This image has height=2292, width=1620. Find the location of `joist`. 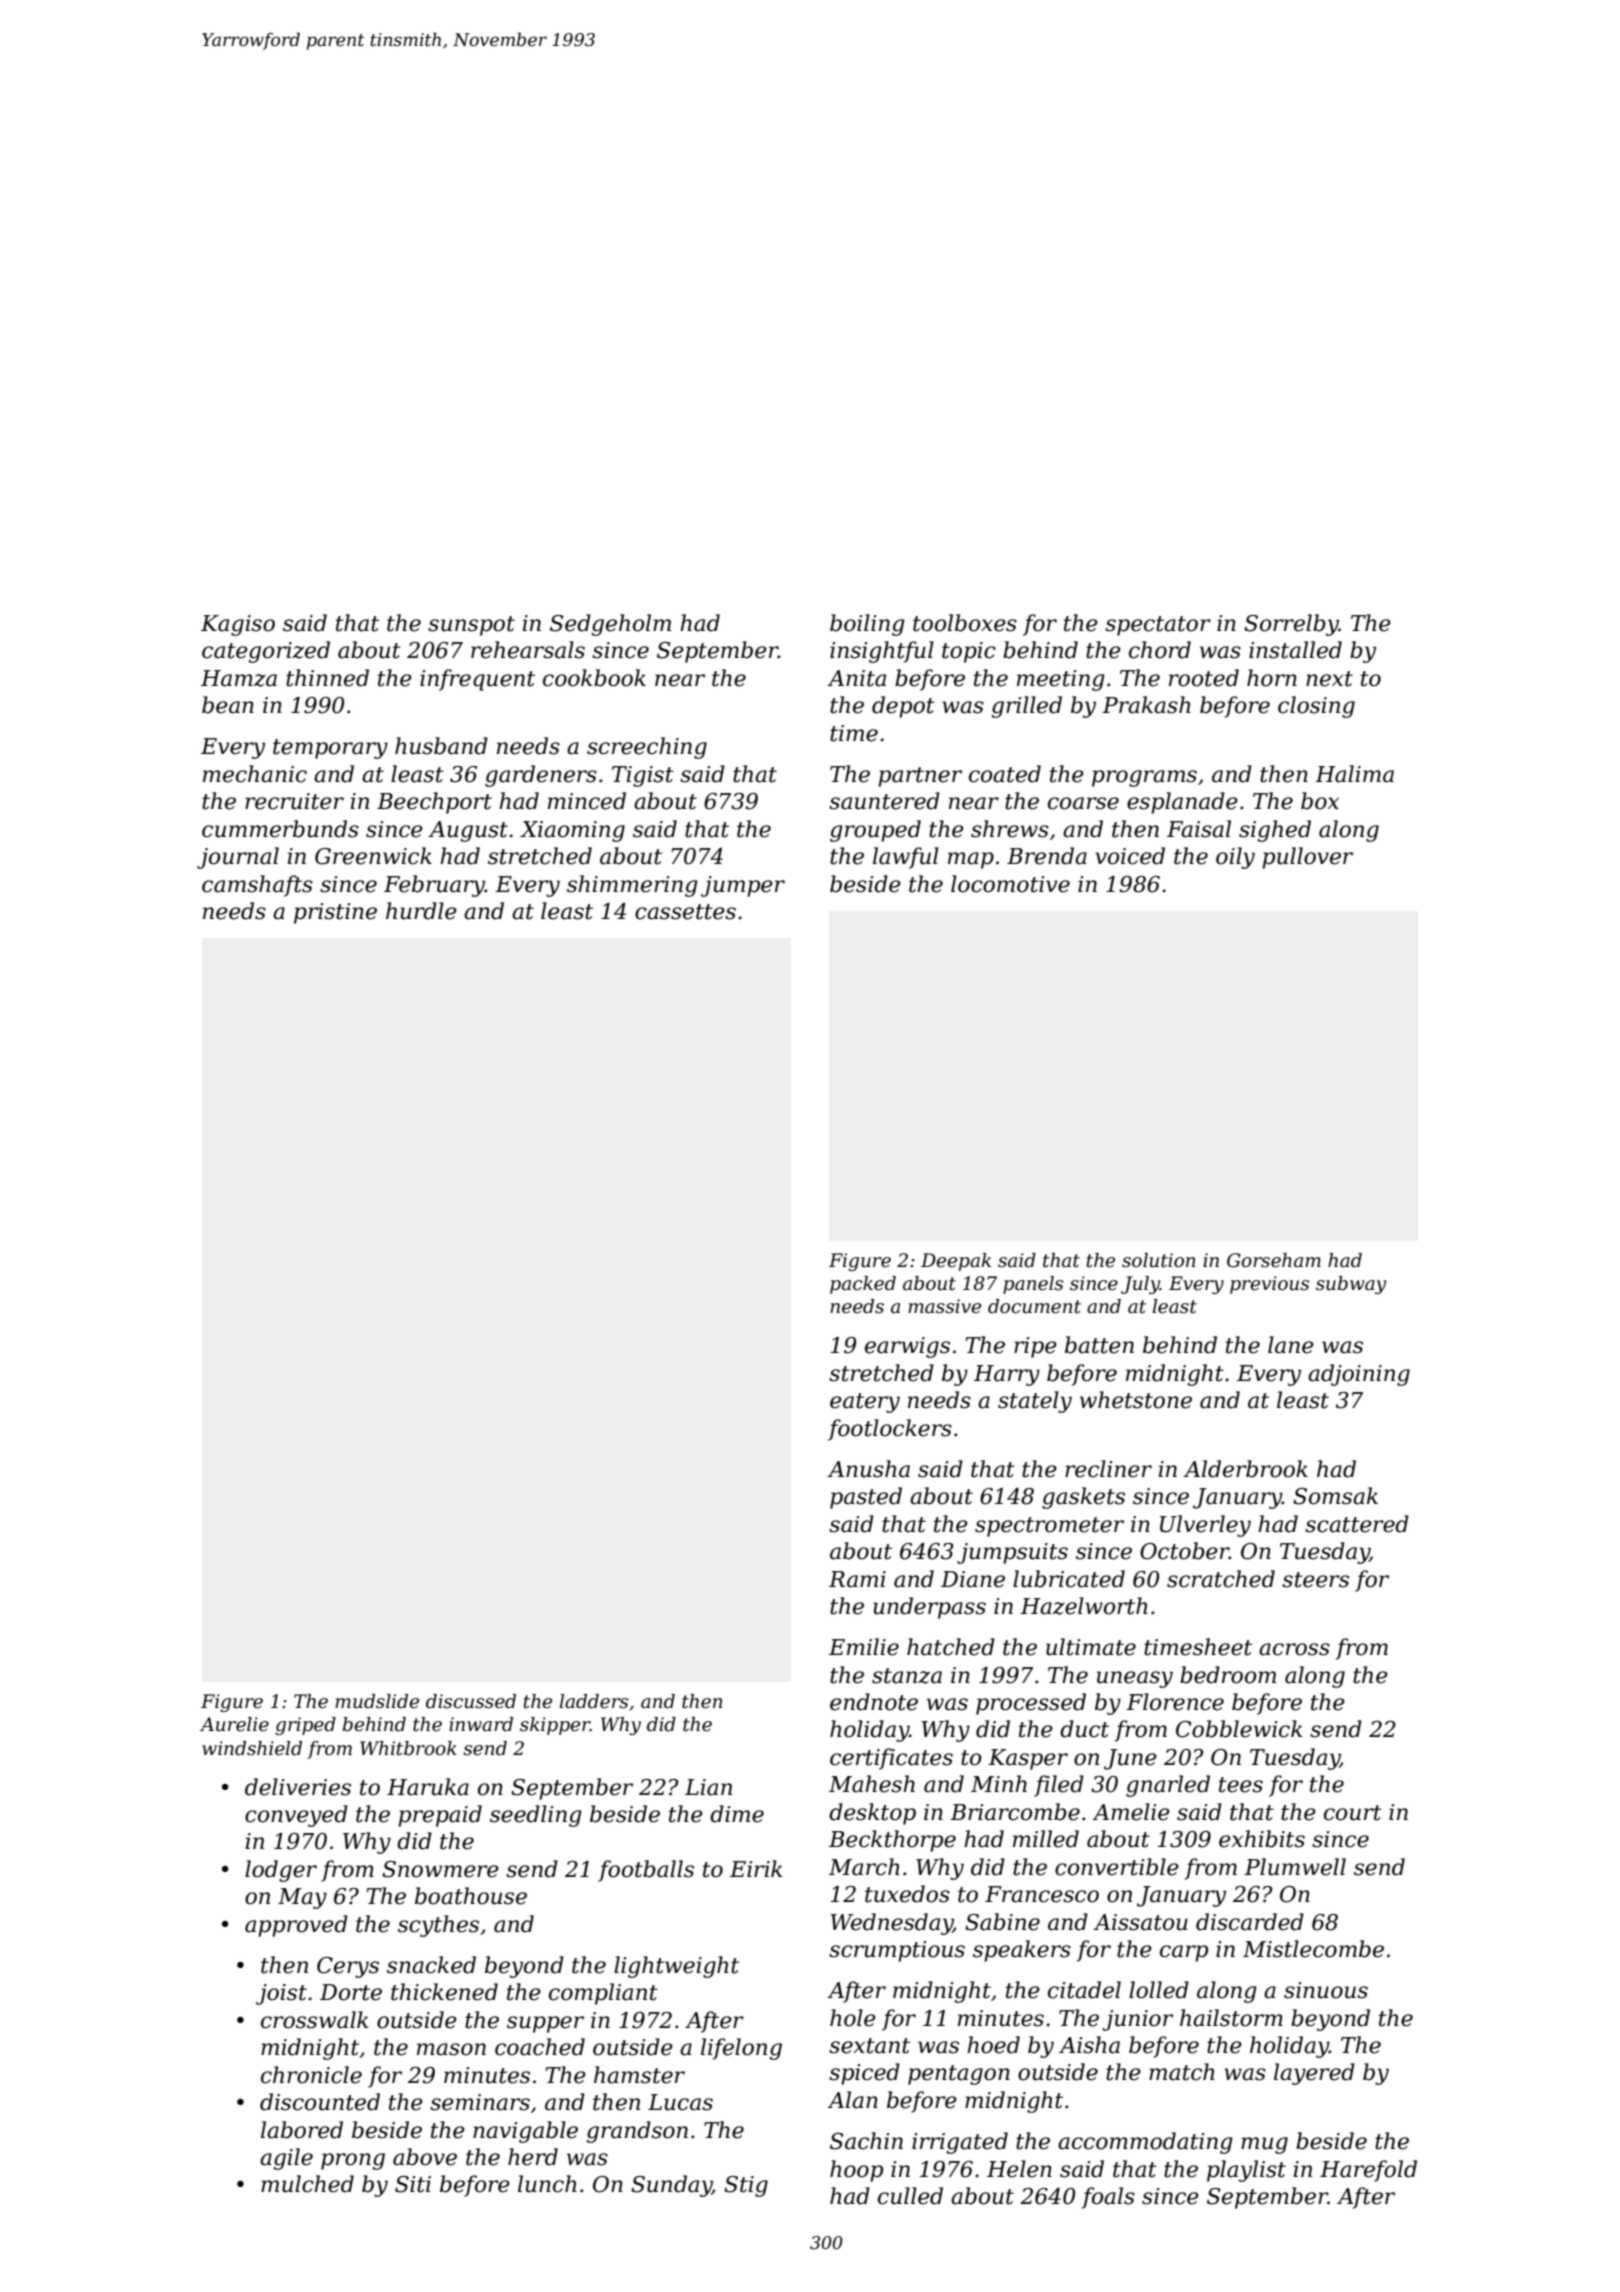

joist is located at coordinates (281, 1994).
